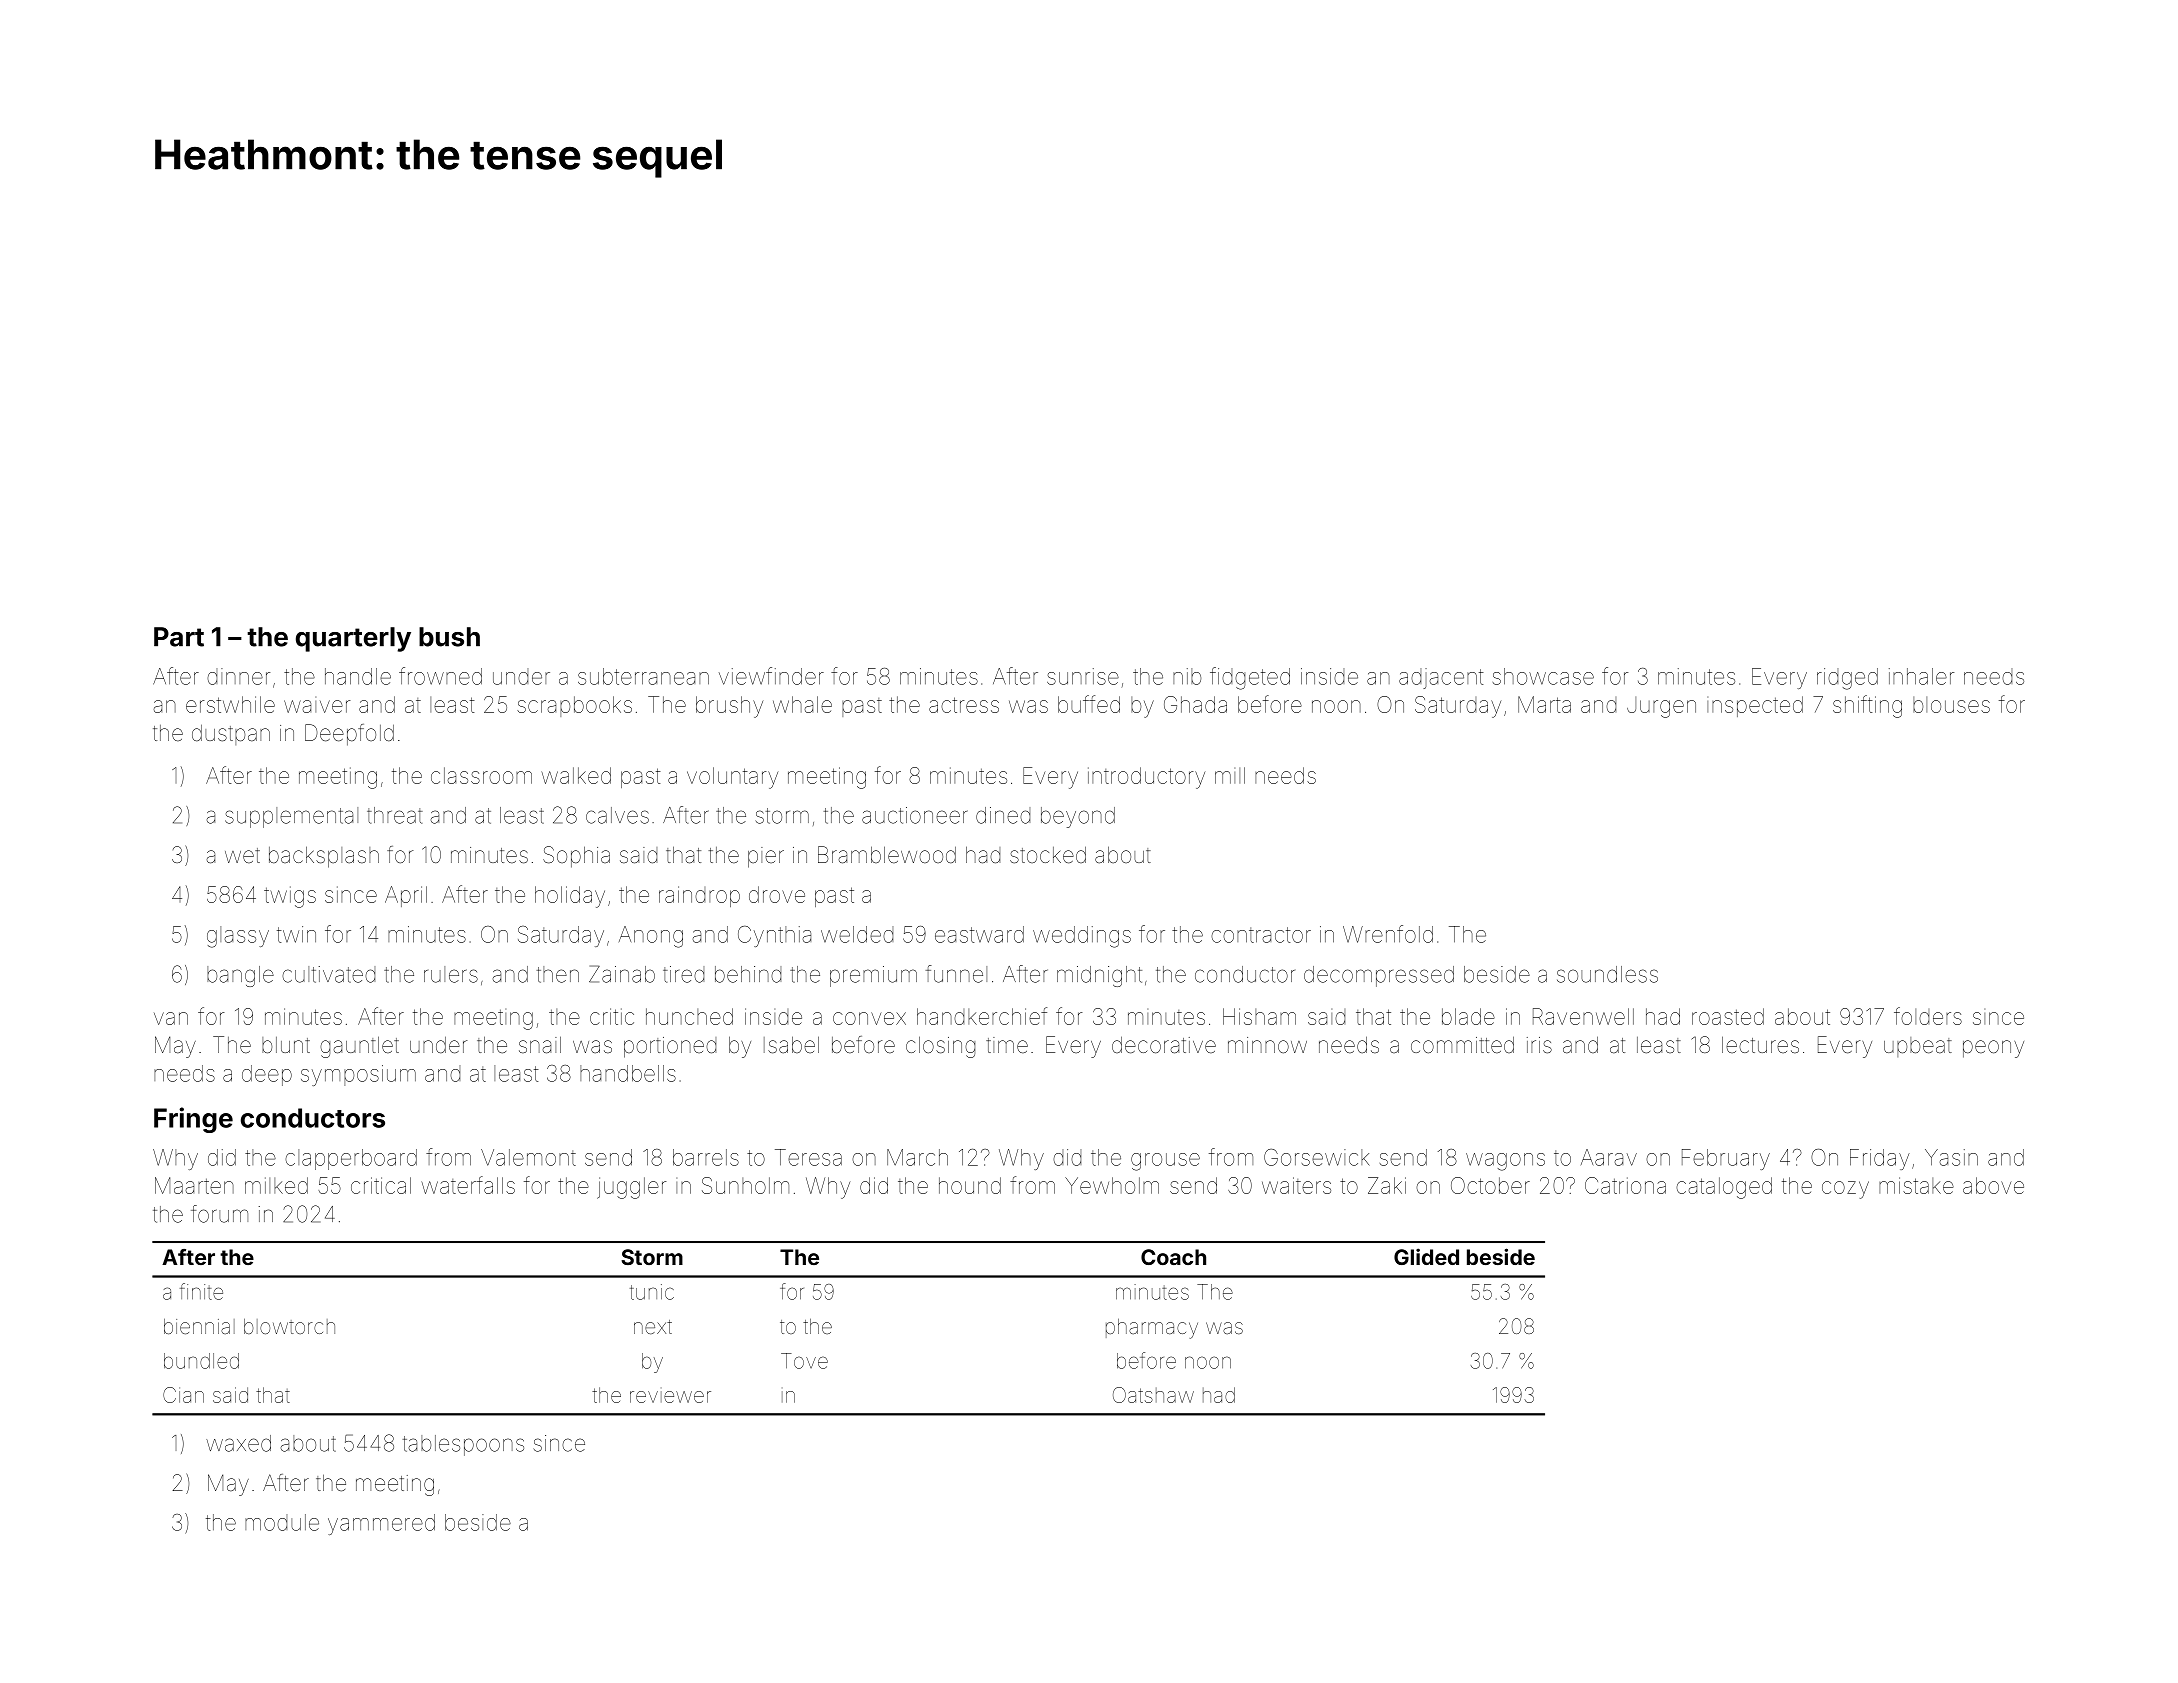 This screenshot has width=2178, height=1683. I want to click on module, so click(282, 1522).
